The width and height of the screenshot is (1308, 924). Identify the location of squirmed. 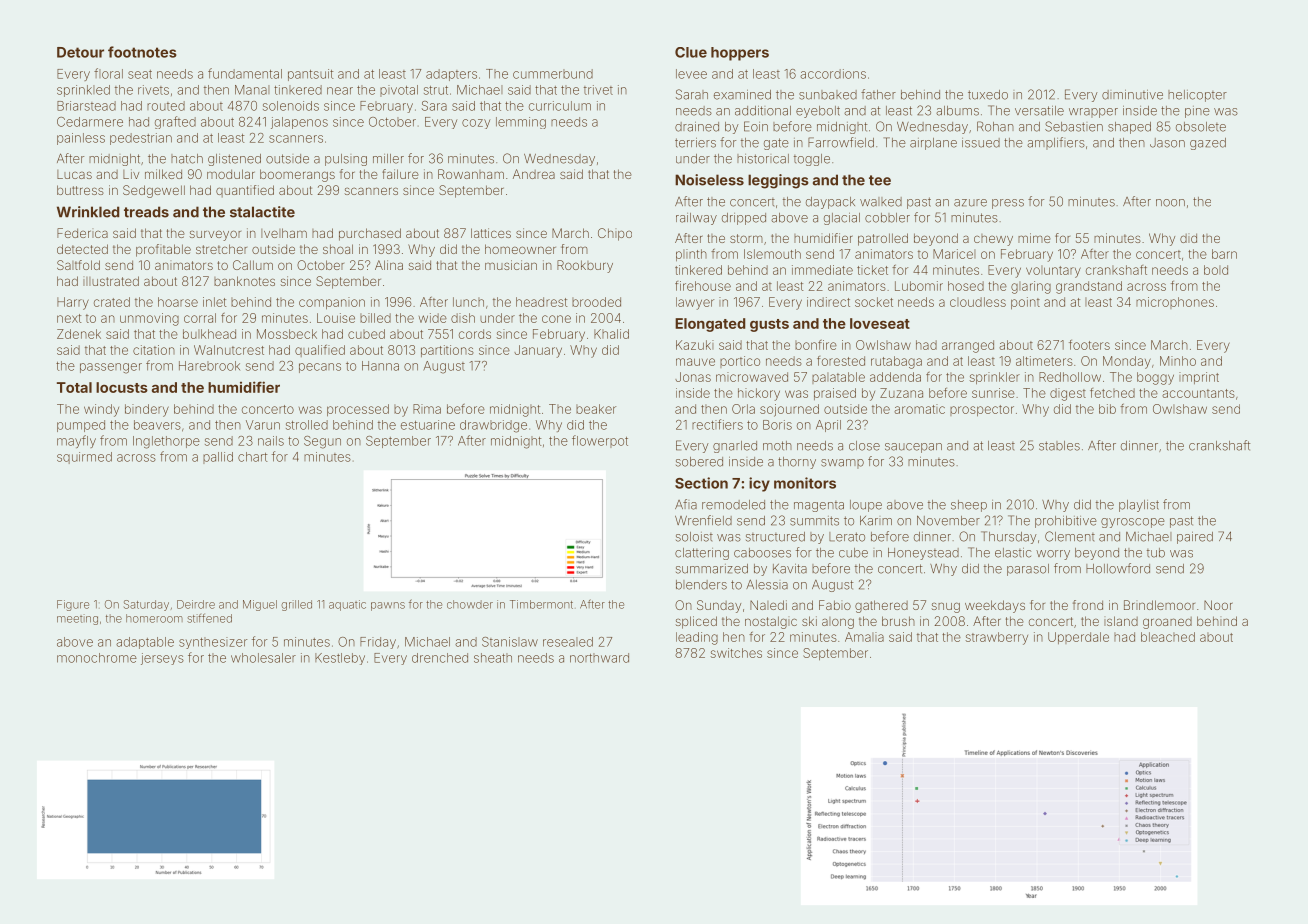
(84, 458).
